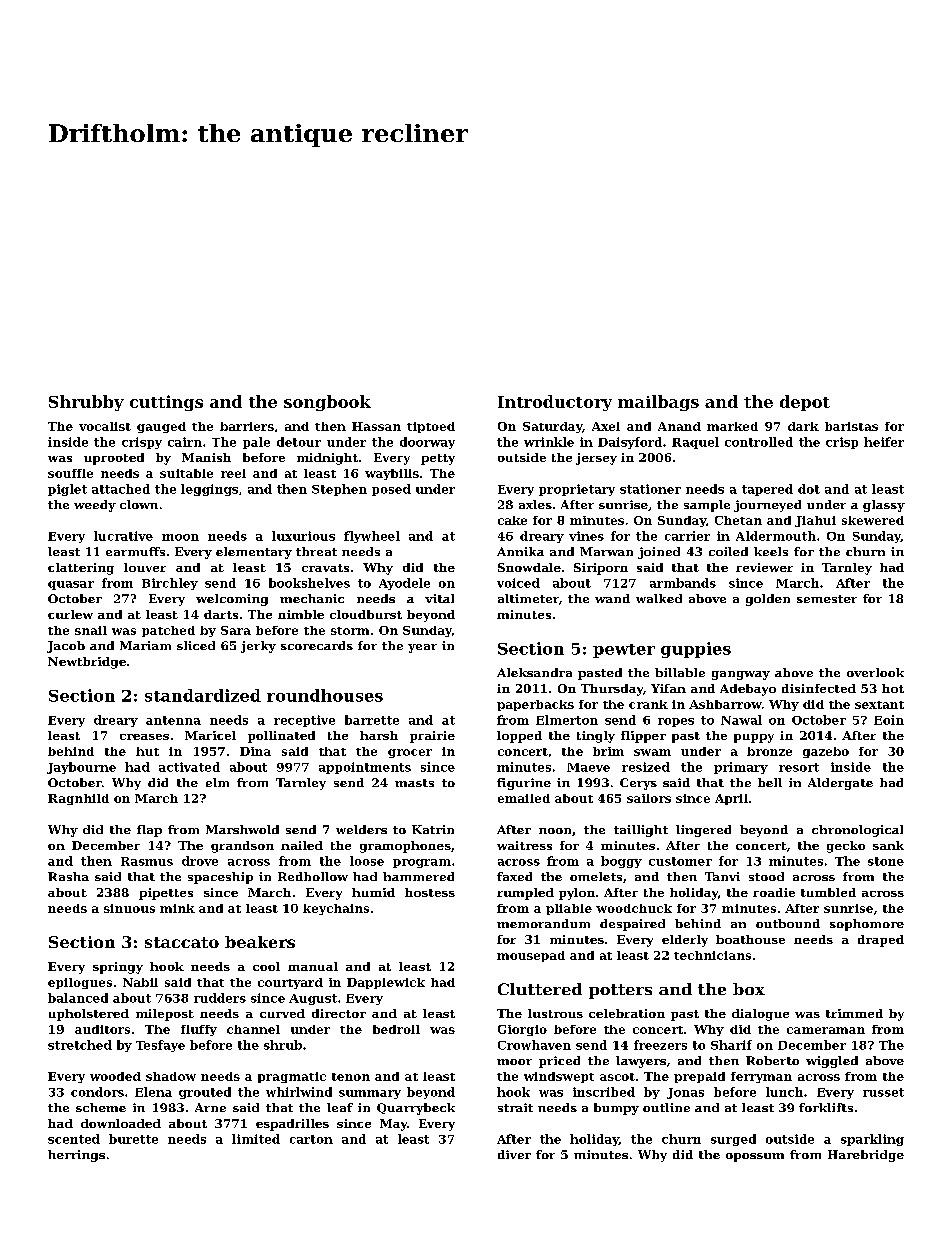  I want to click on Ragnhild, so click(78, 799).
